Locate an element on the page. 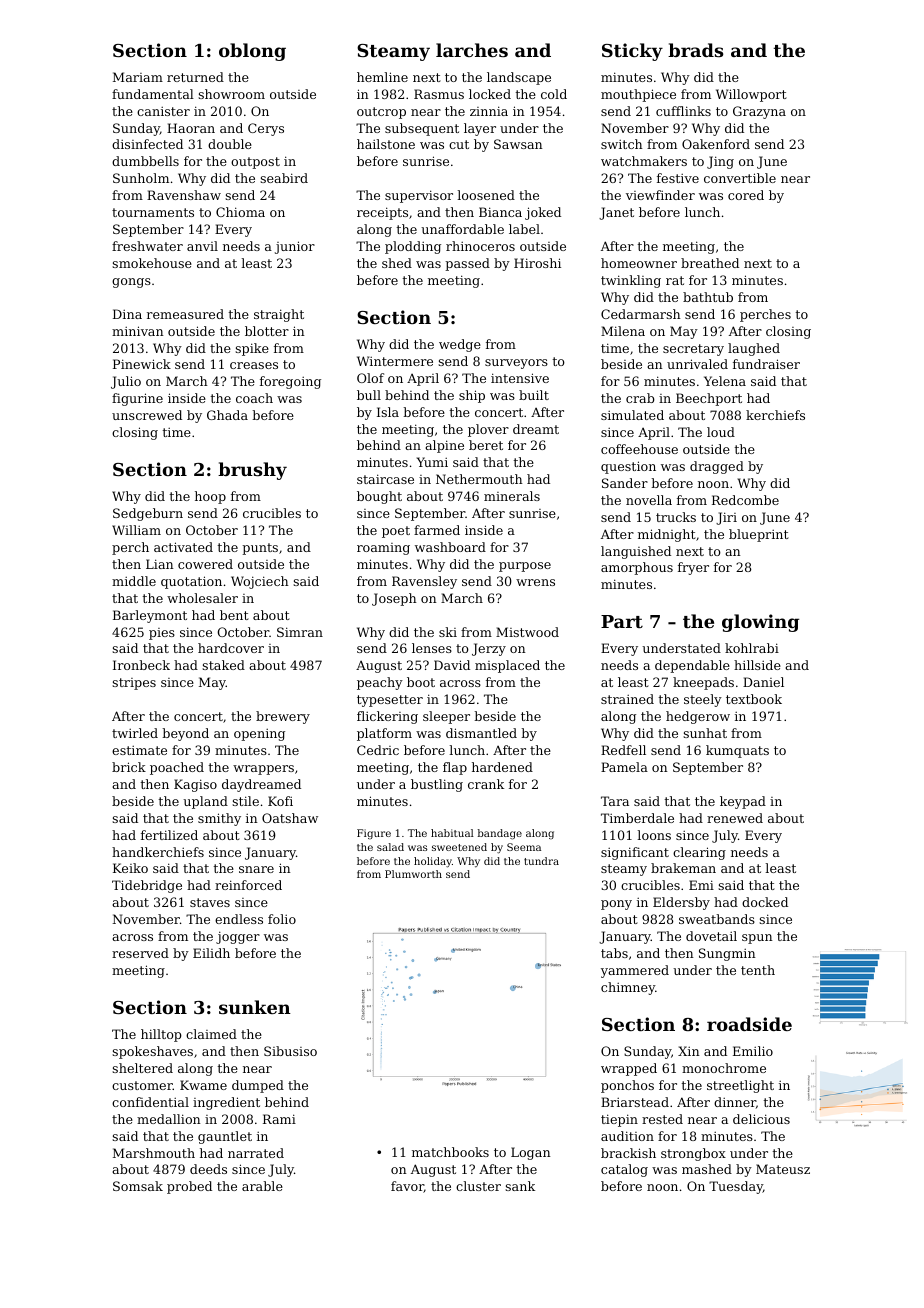 This document has height=1308, width=924. oblong is located at coordinates (252, 52).
